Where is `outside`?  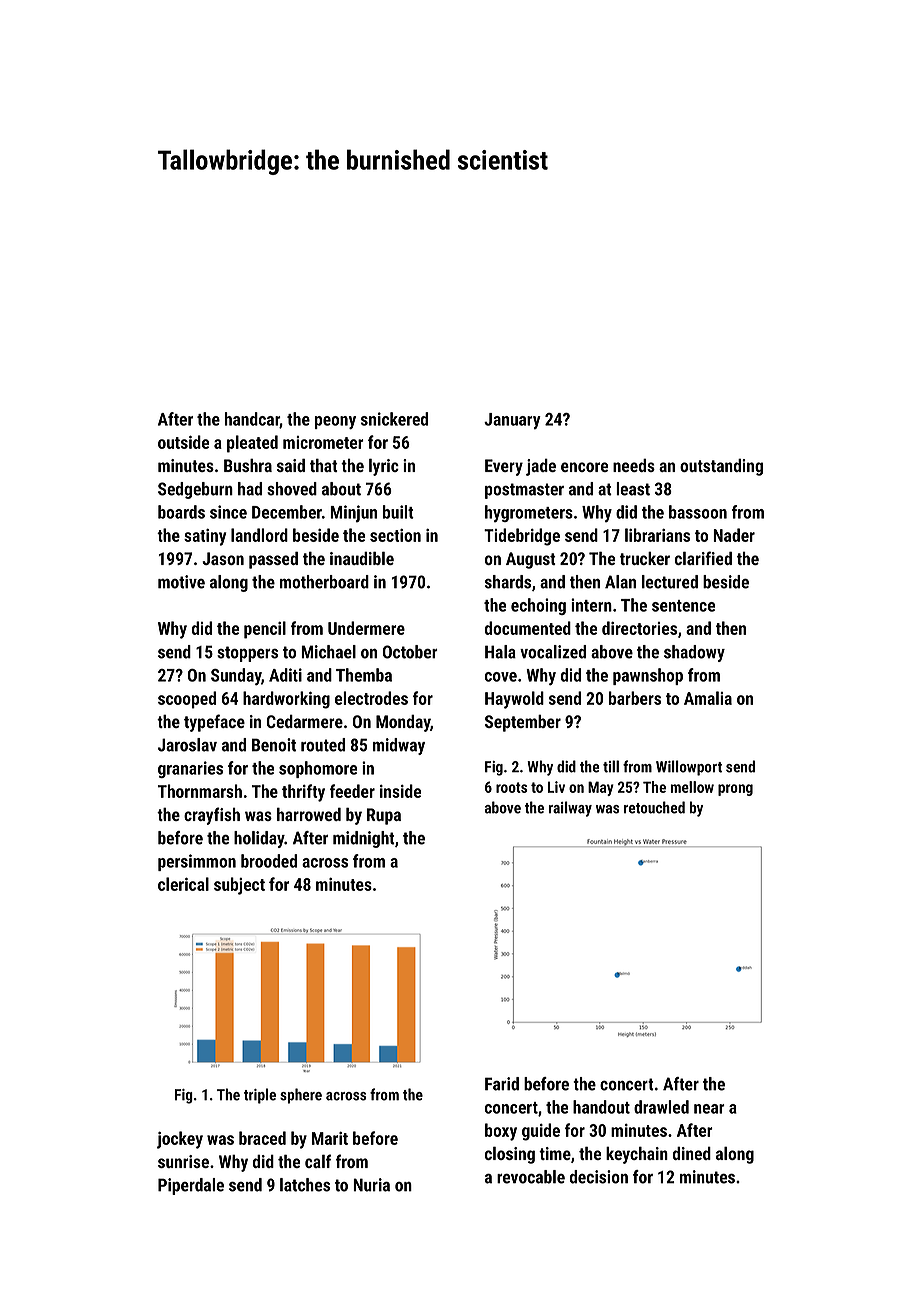
outside is located at coordinates (183, 442).
